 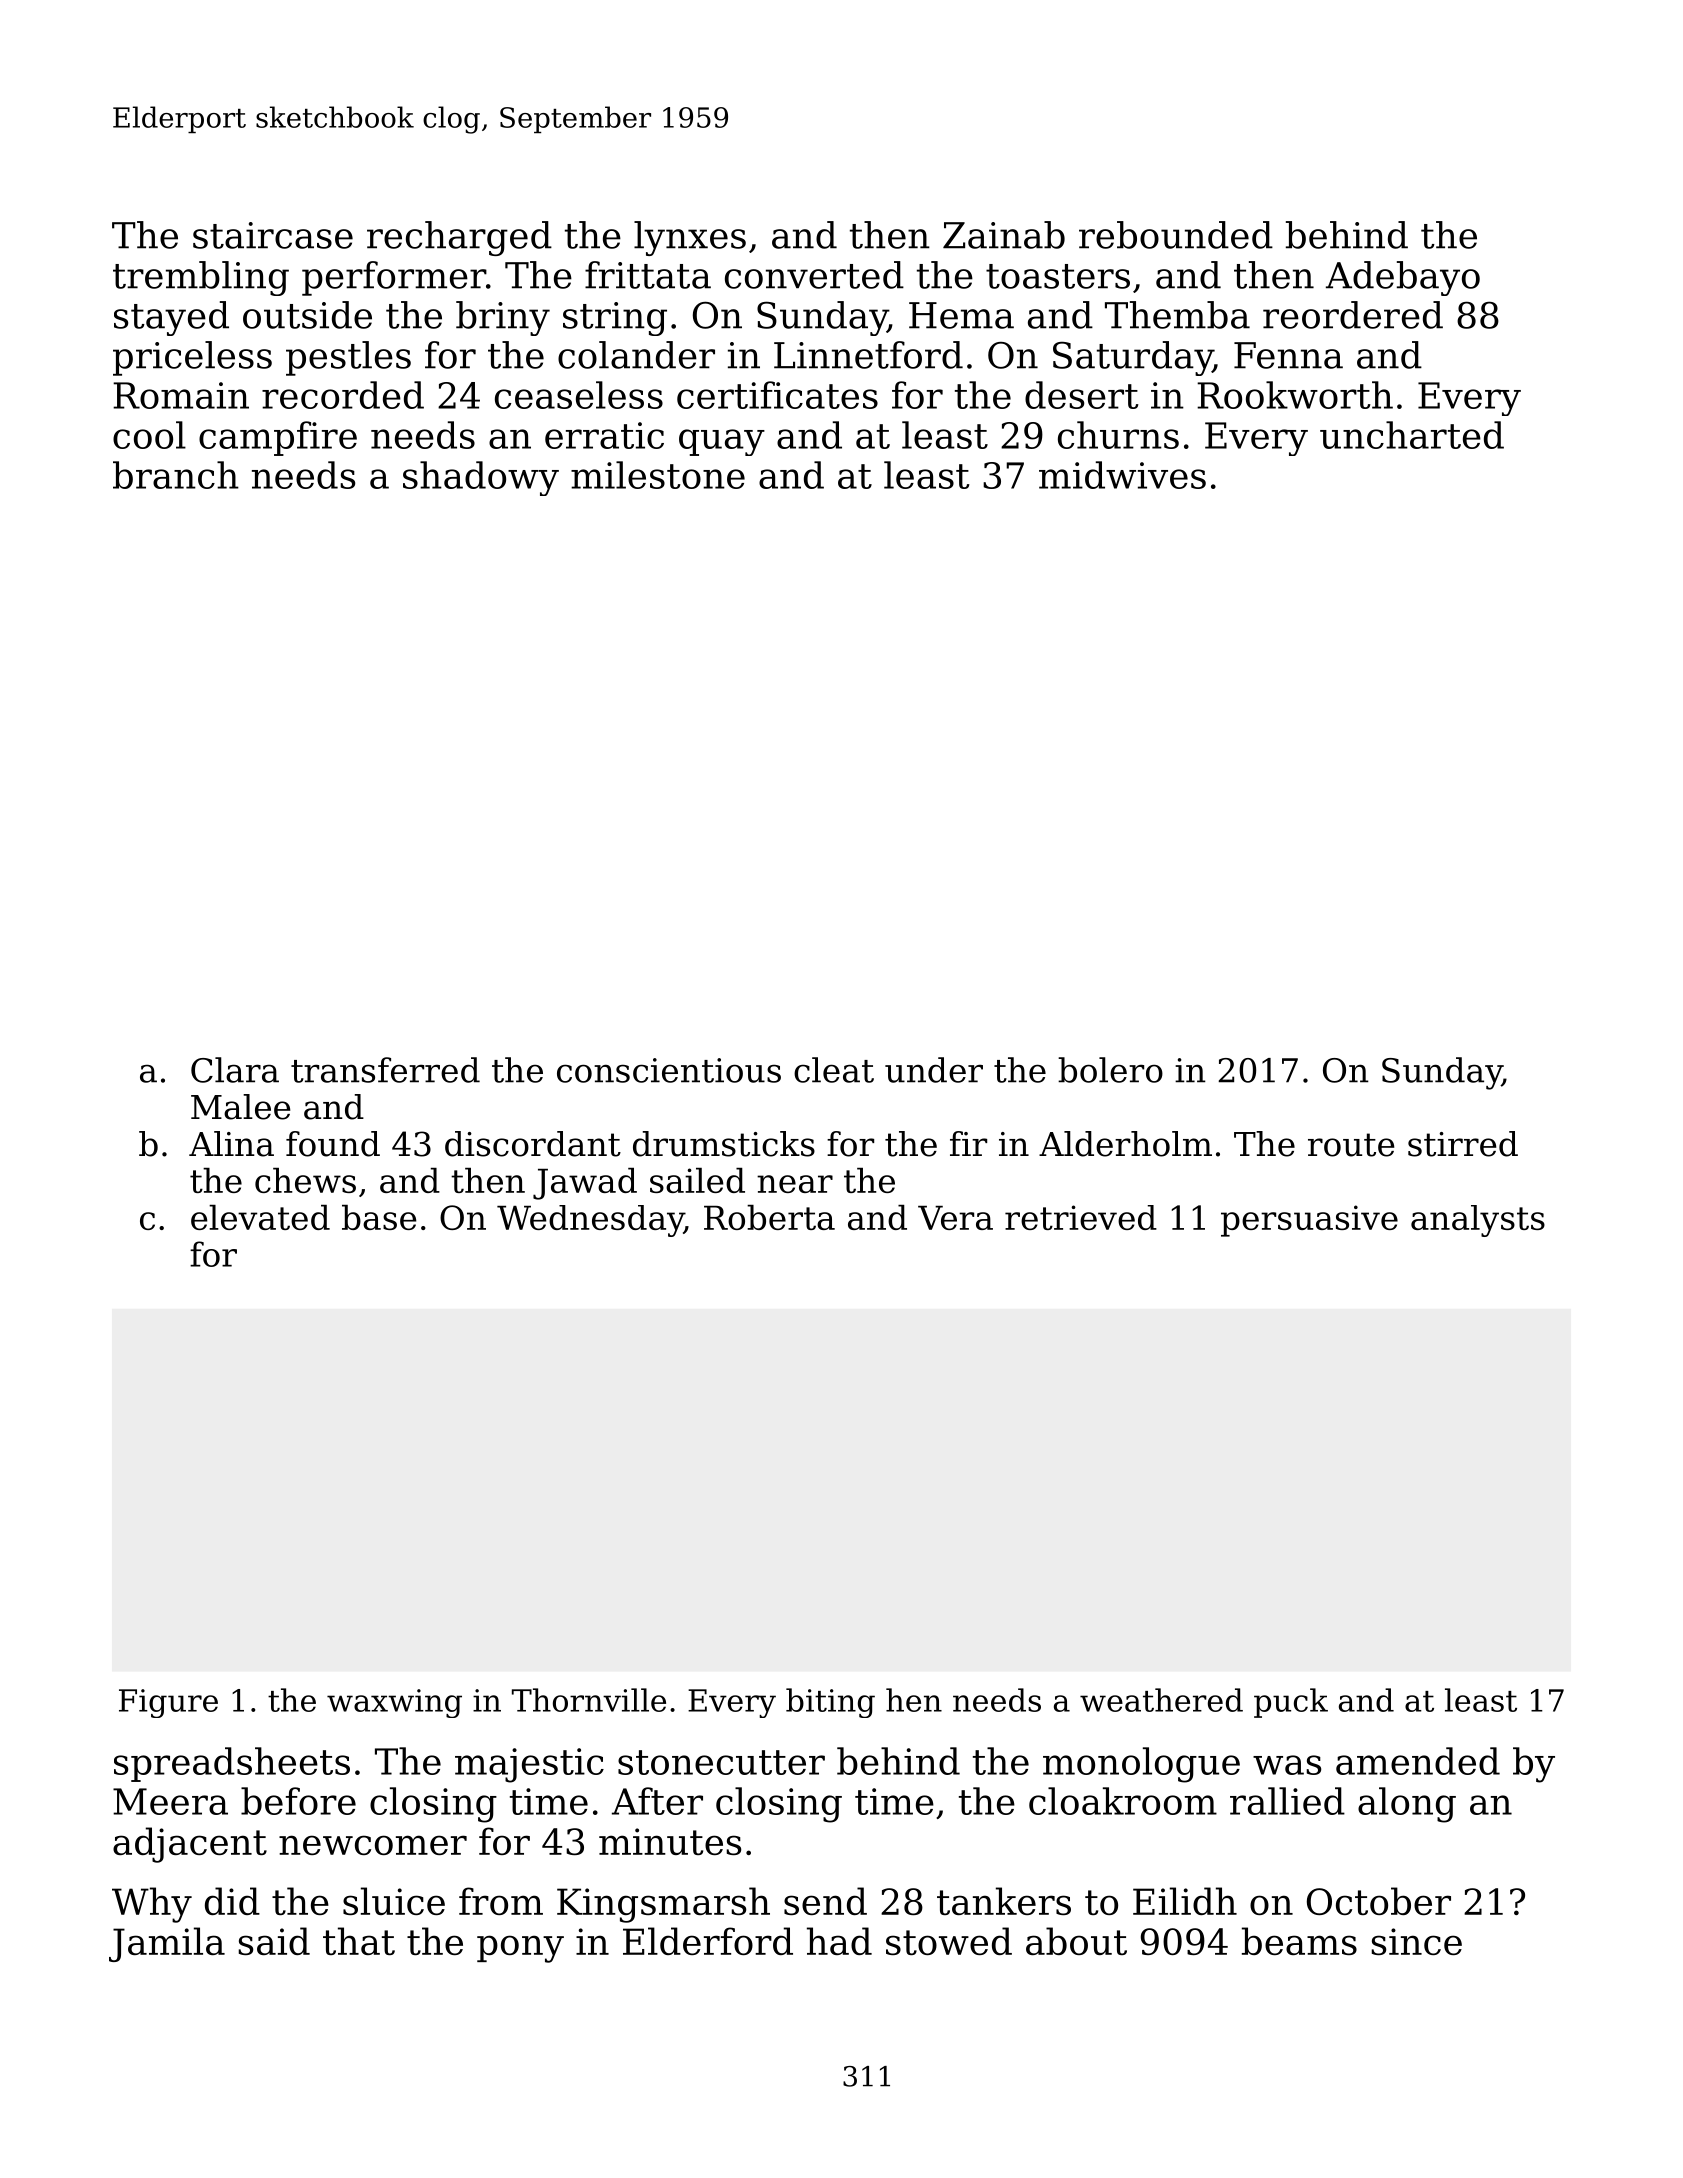 I want to click on milestone, so click(x=658, y=475).
